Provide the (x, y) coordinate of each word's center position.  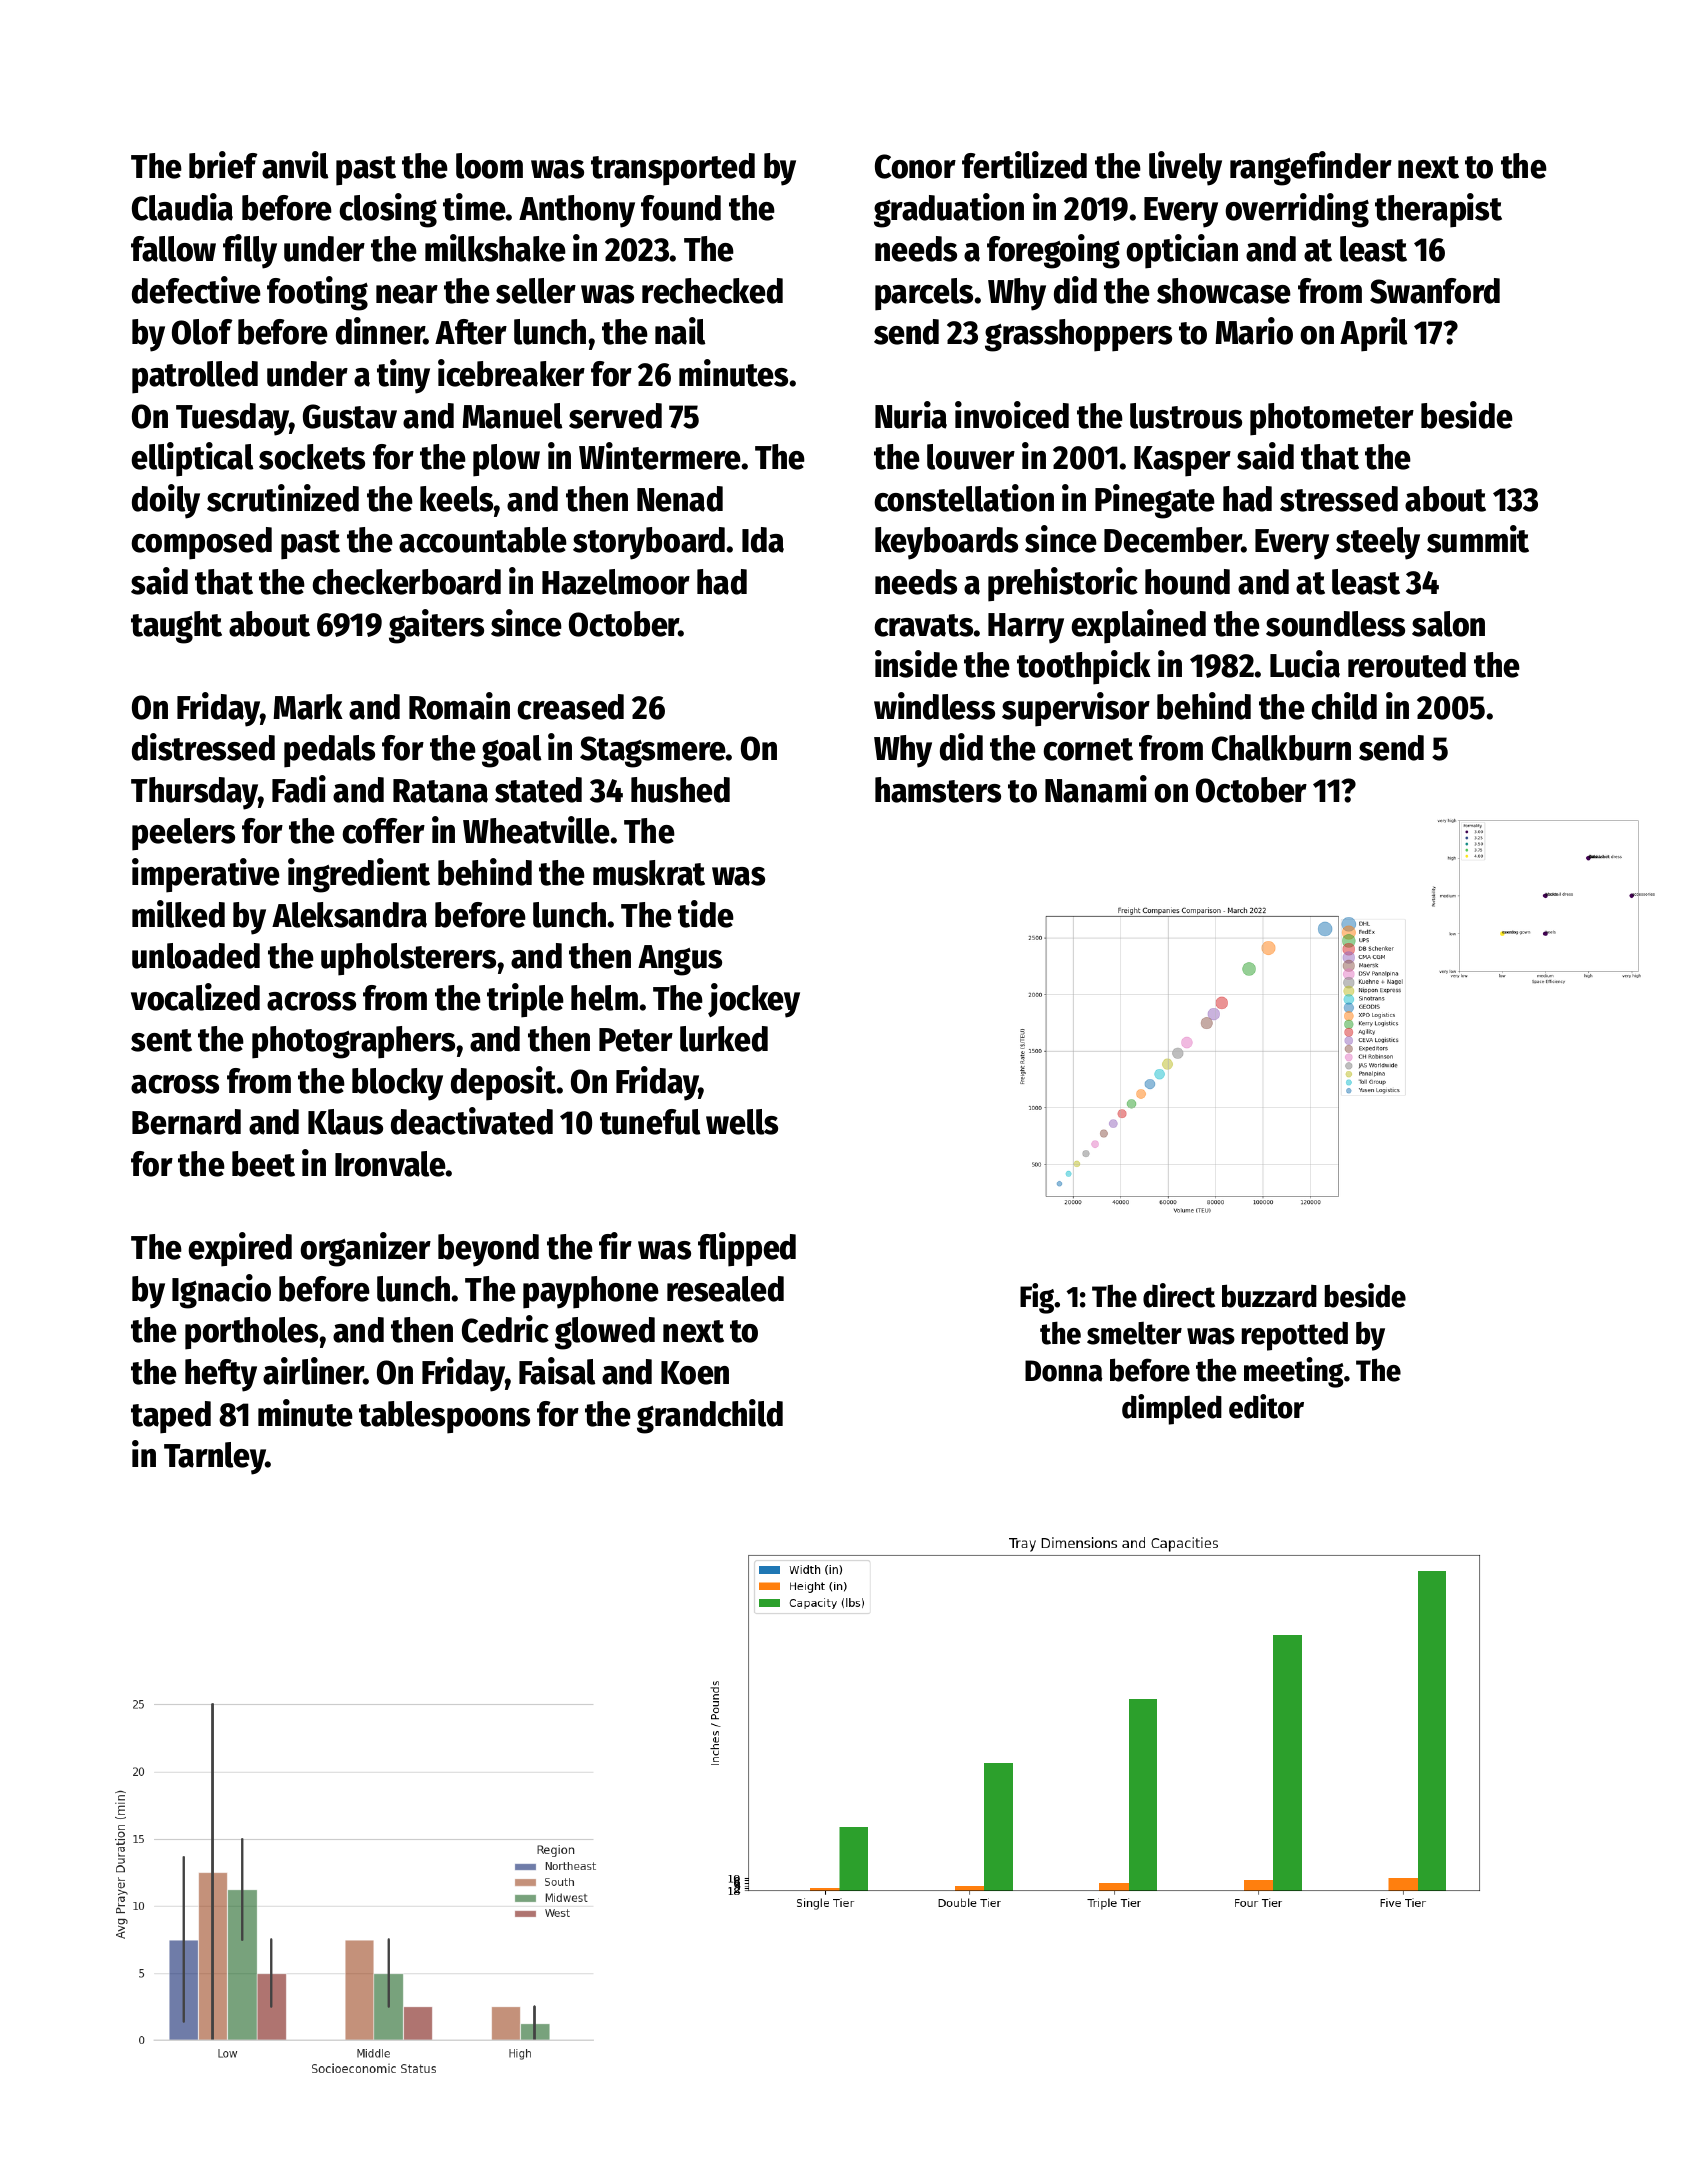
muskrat (649, 873)
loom (489, 166)
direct (1179, 1295)
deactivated (472, 1121)
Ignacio (221, 1291)
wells (742, 1122)
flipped (747, 1249)
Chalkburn (1281, 748)
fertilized (1024, 165)
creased (570, 707)
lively (1185, 168)
